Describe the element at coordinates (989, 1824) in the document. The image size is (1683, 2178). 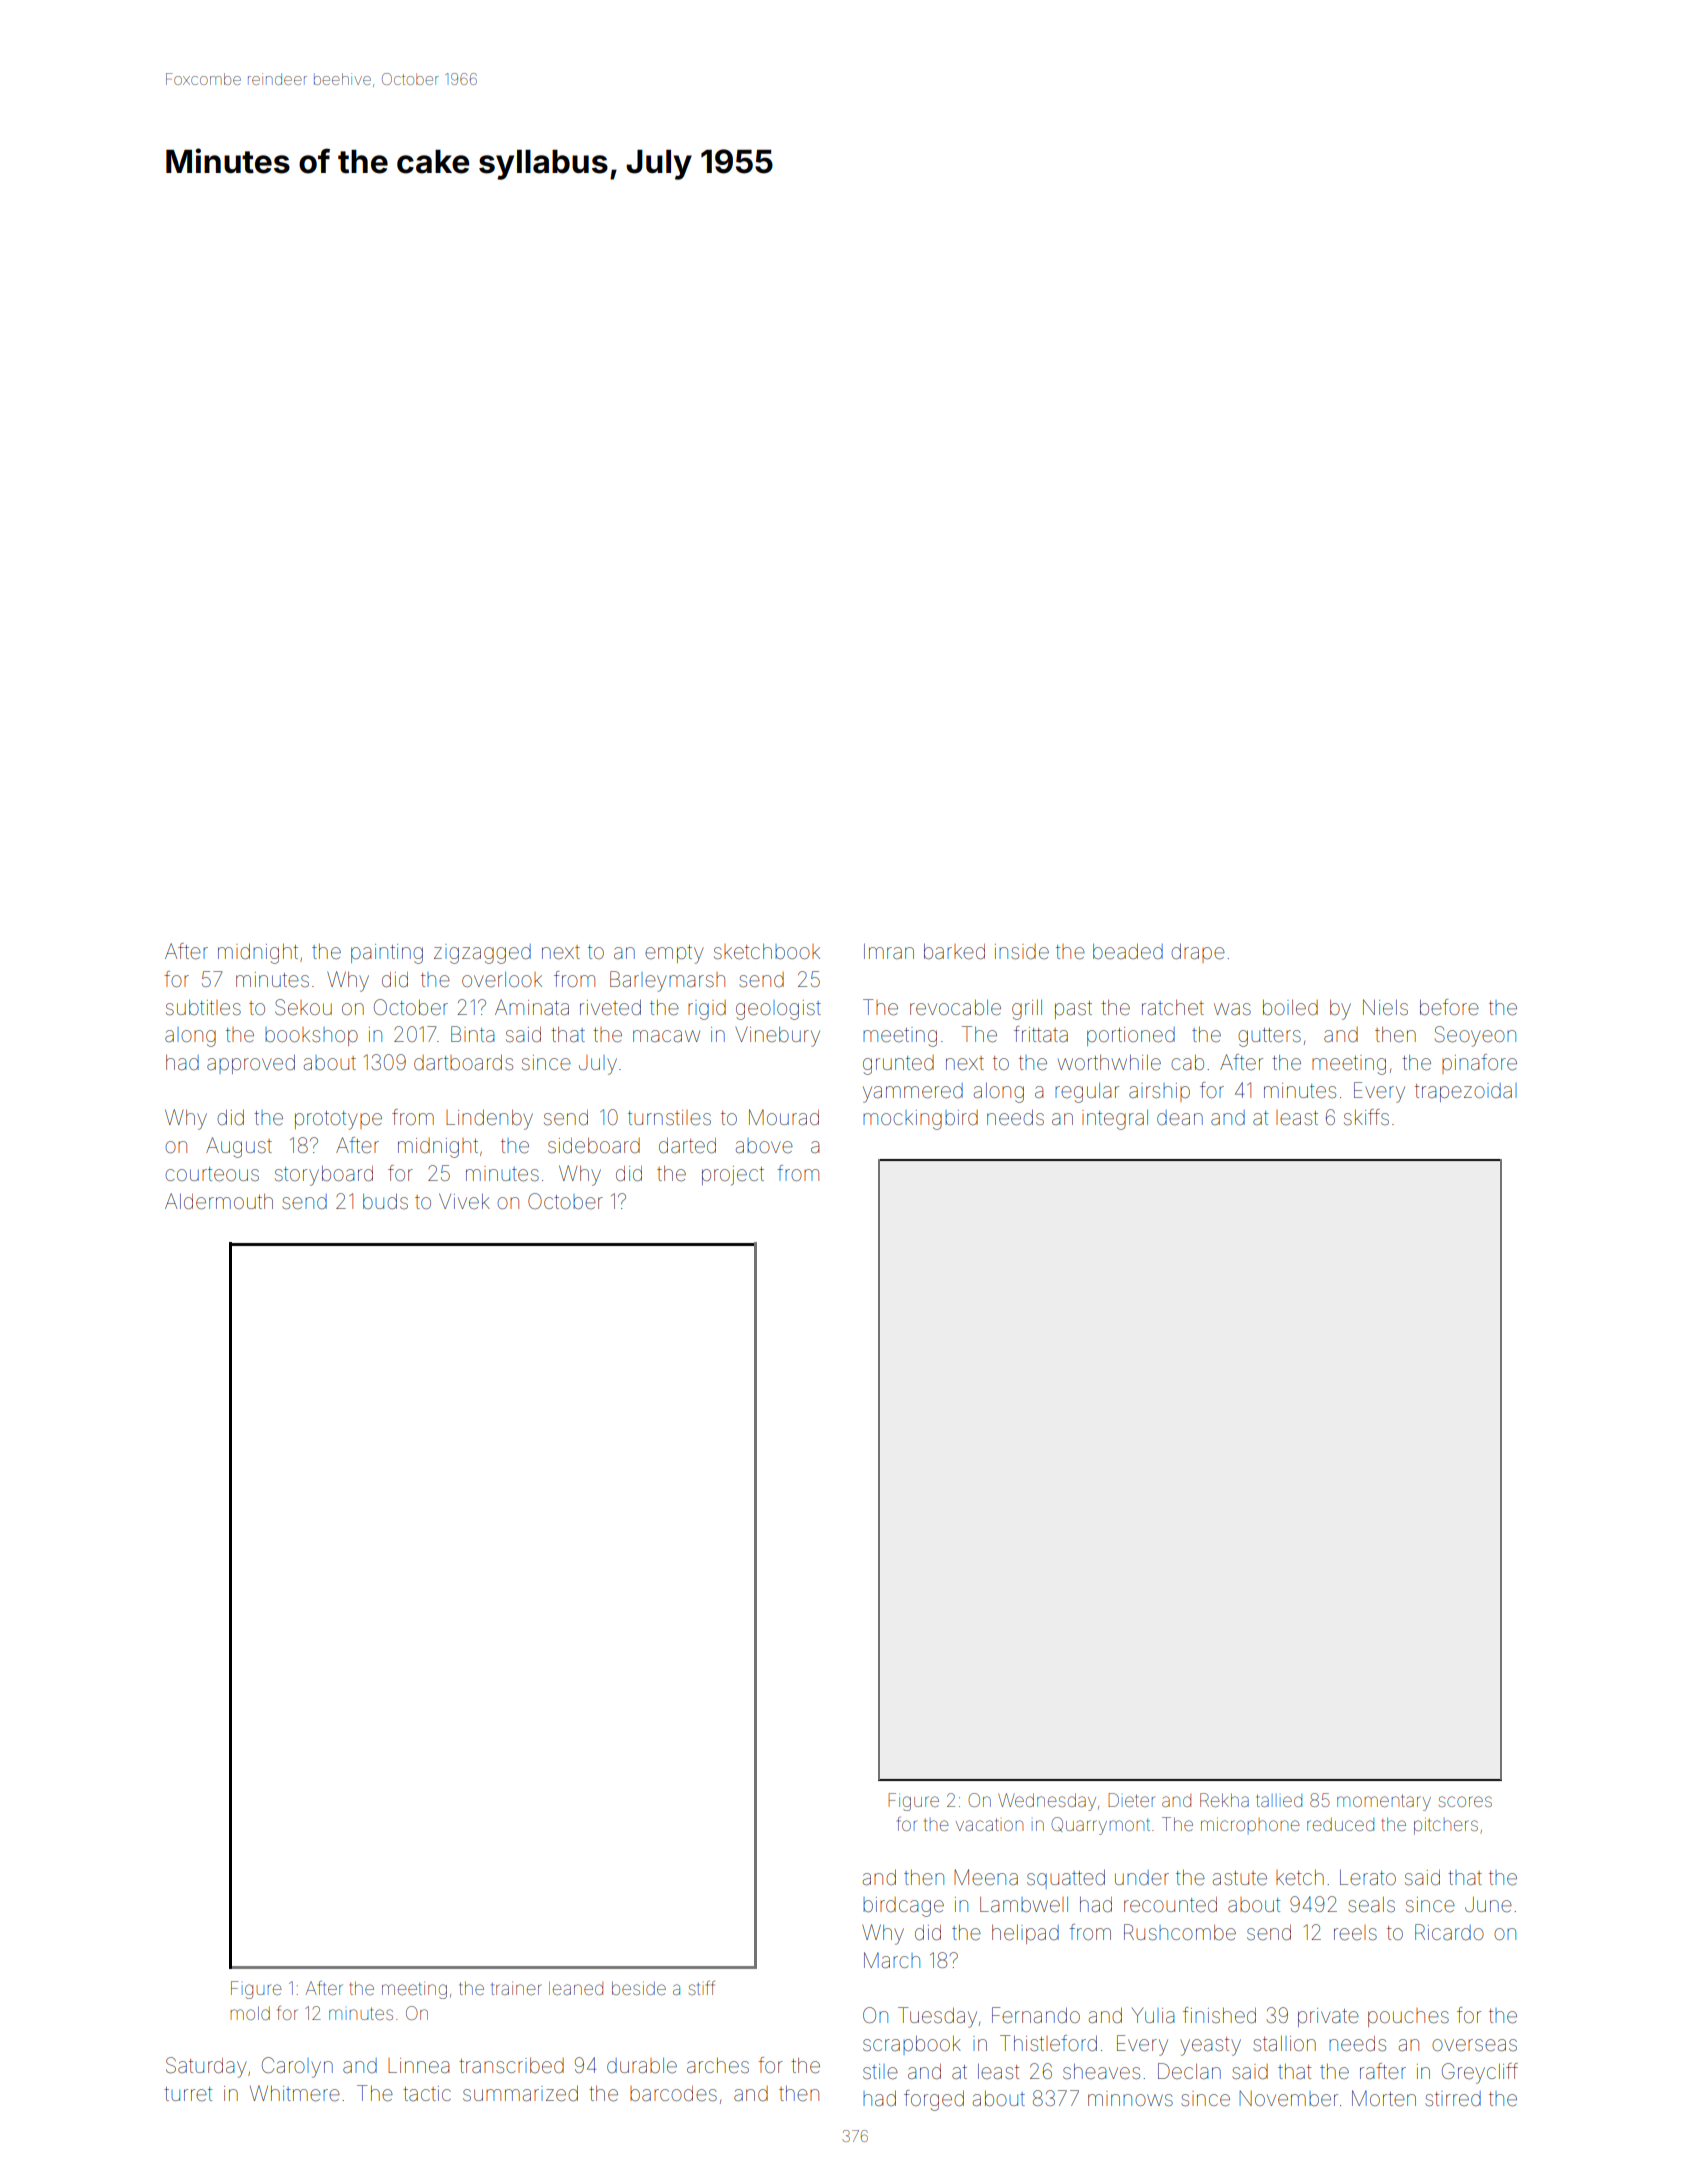
I see `vacation` at that location.
